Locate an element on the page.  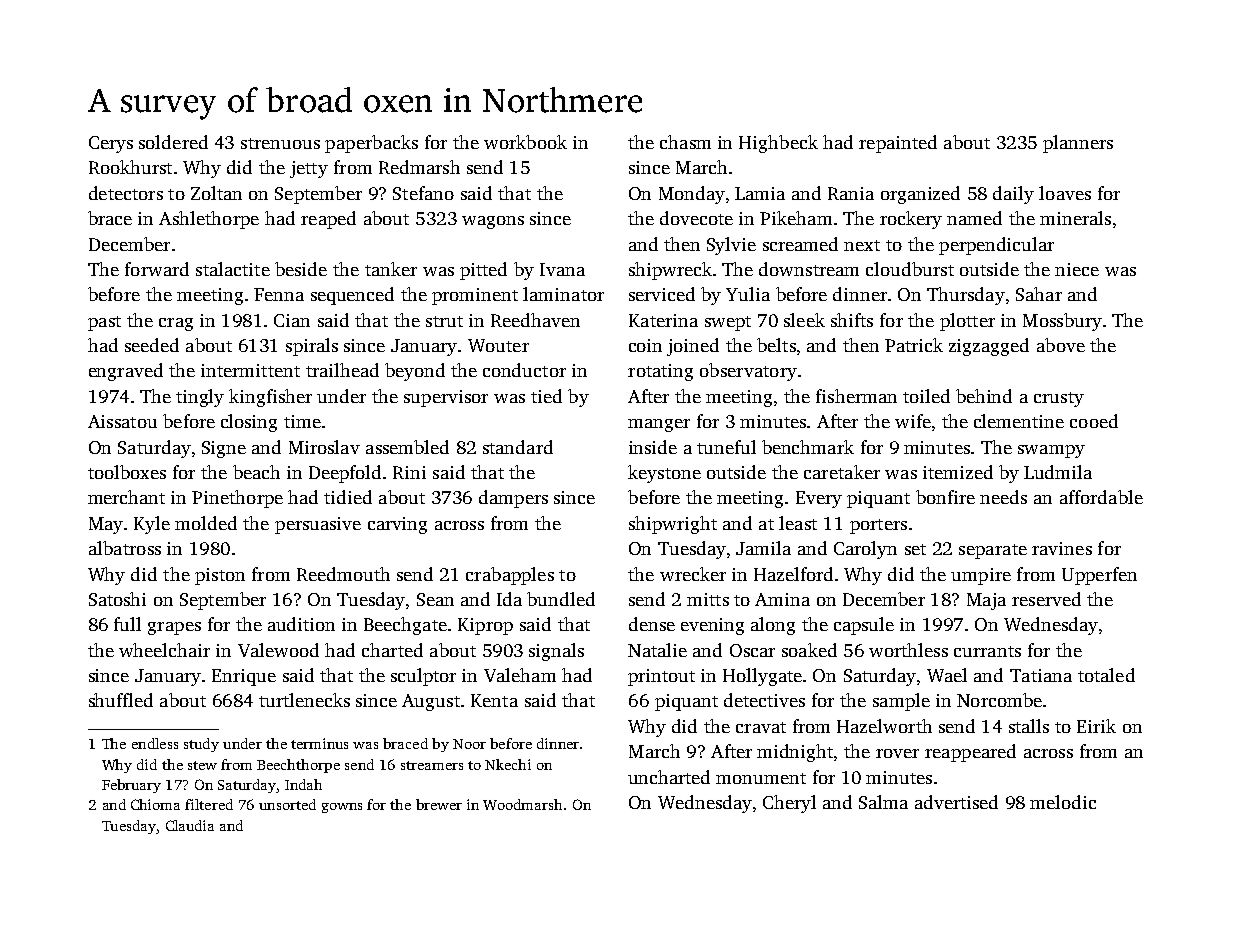
porters is located at coordinates (878, 526).
